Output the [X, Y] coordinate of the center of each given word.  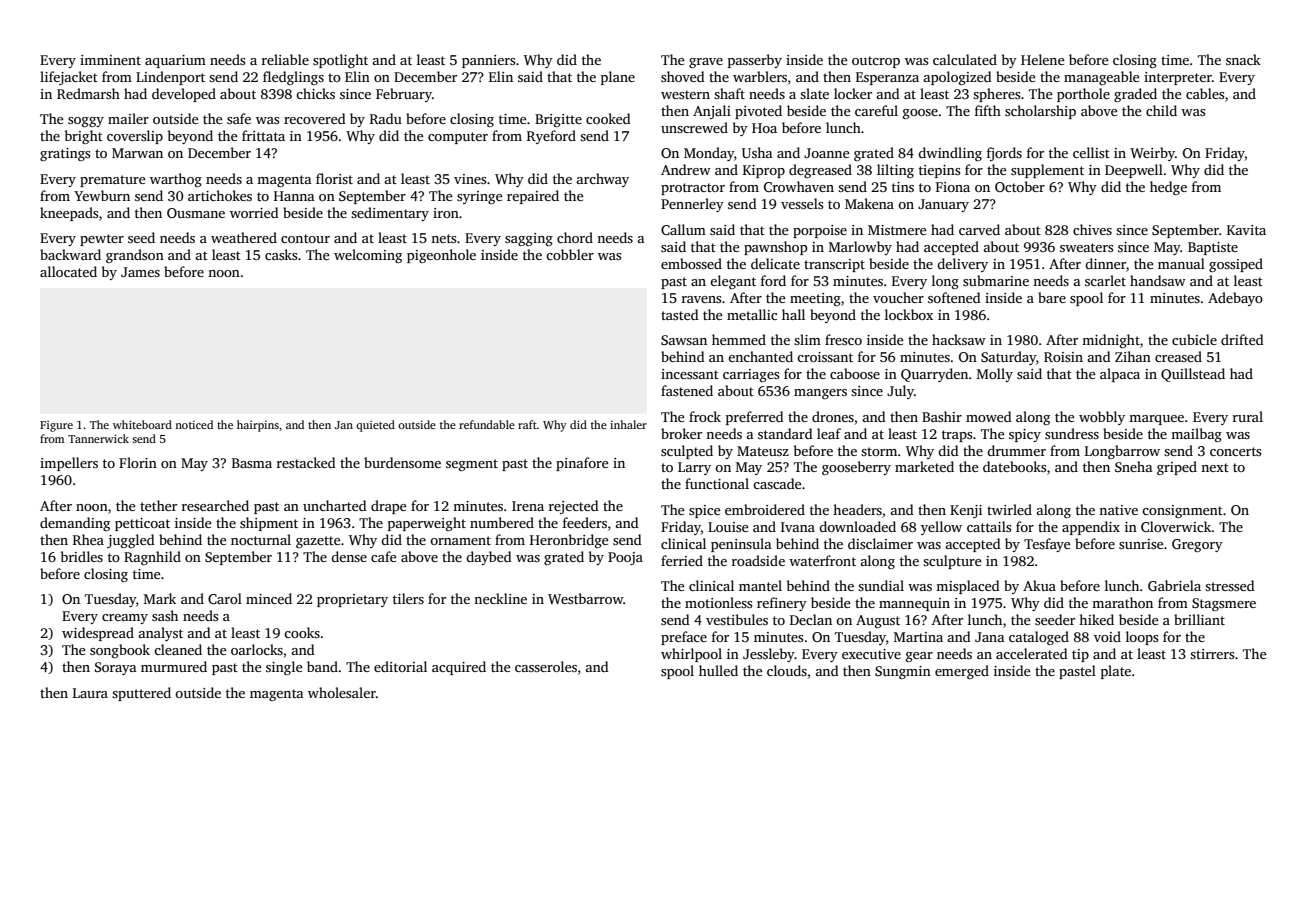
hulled [718, 670]
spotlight [340, 61]
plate [1116, 672]
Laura [90, 693]
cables [1205, 93]
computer [458, 138]
